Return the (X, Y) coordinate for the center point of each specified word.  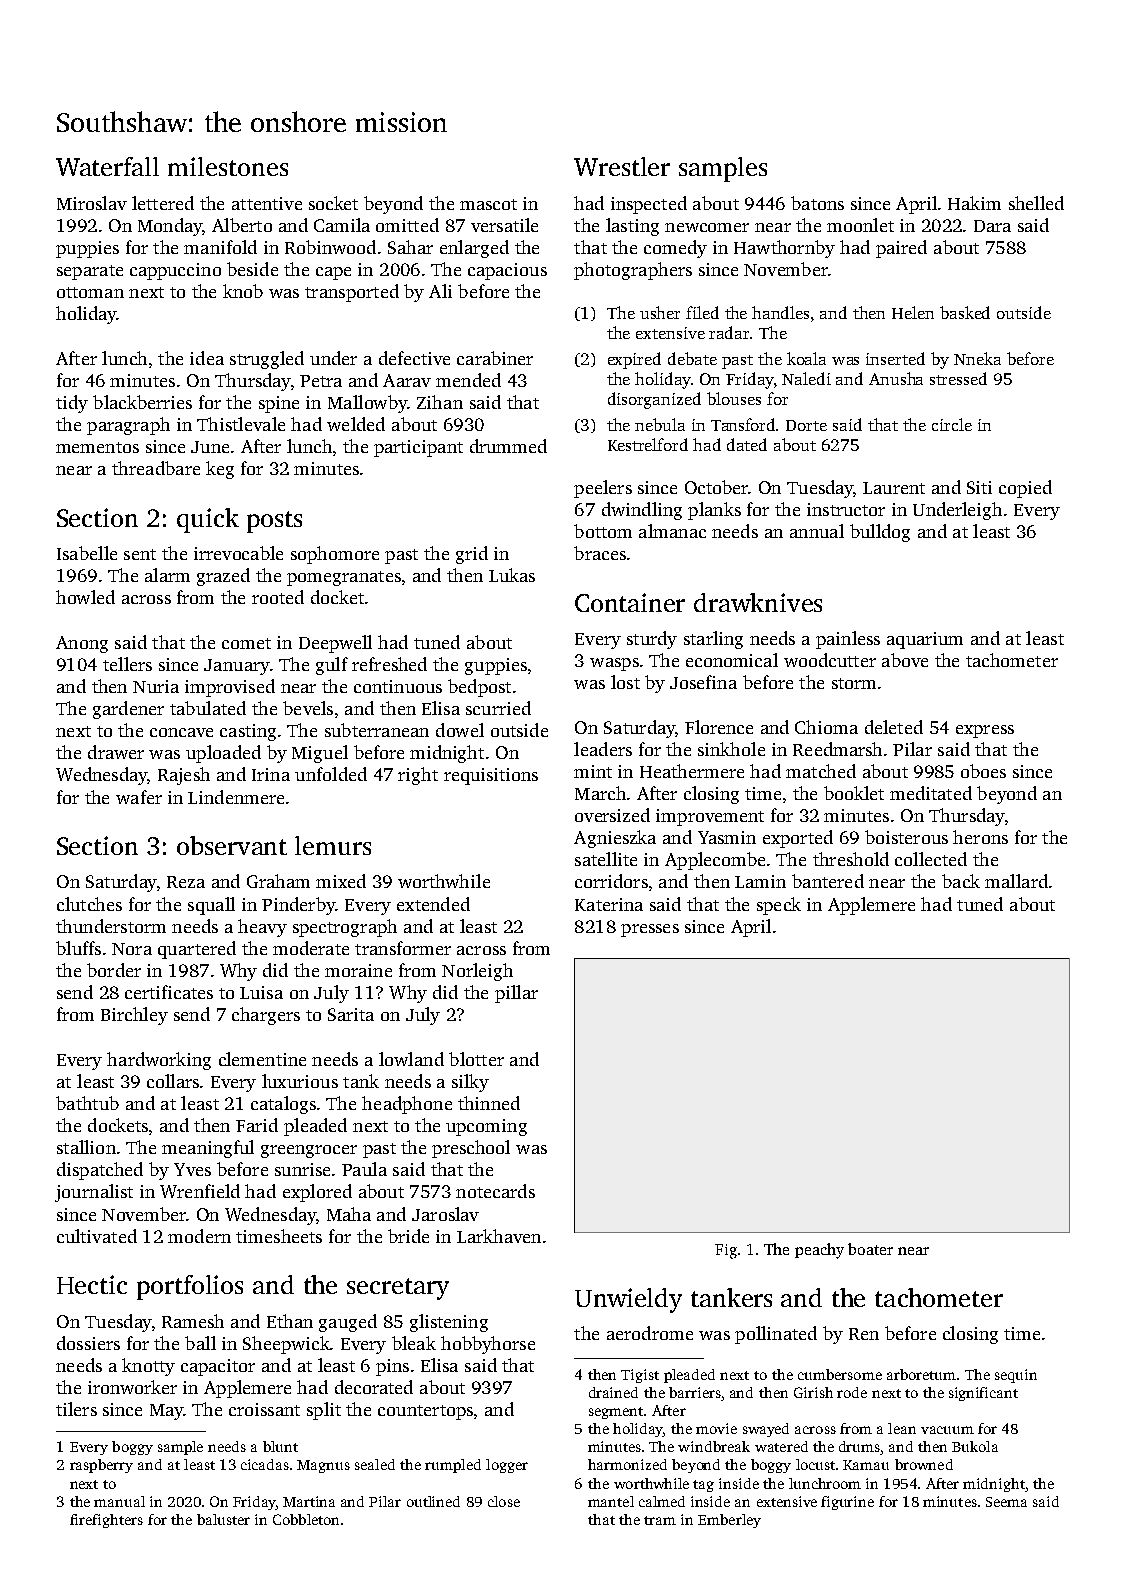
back (961, 881)
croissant (264, 1409)
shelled (1036, 203)
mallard (1016, 881)
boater (870, 1249)
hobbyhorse (488, 1345)
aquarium (925, 640)
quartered (197, 950)
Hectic (92, 1284)
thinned (489, 1103)
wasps (614, 664)
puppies (87, 249)
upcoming (486, 1127)
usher (660, 312)
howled (85, 597)
